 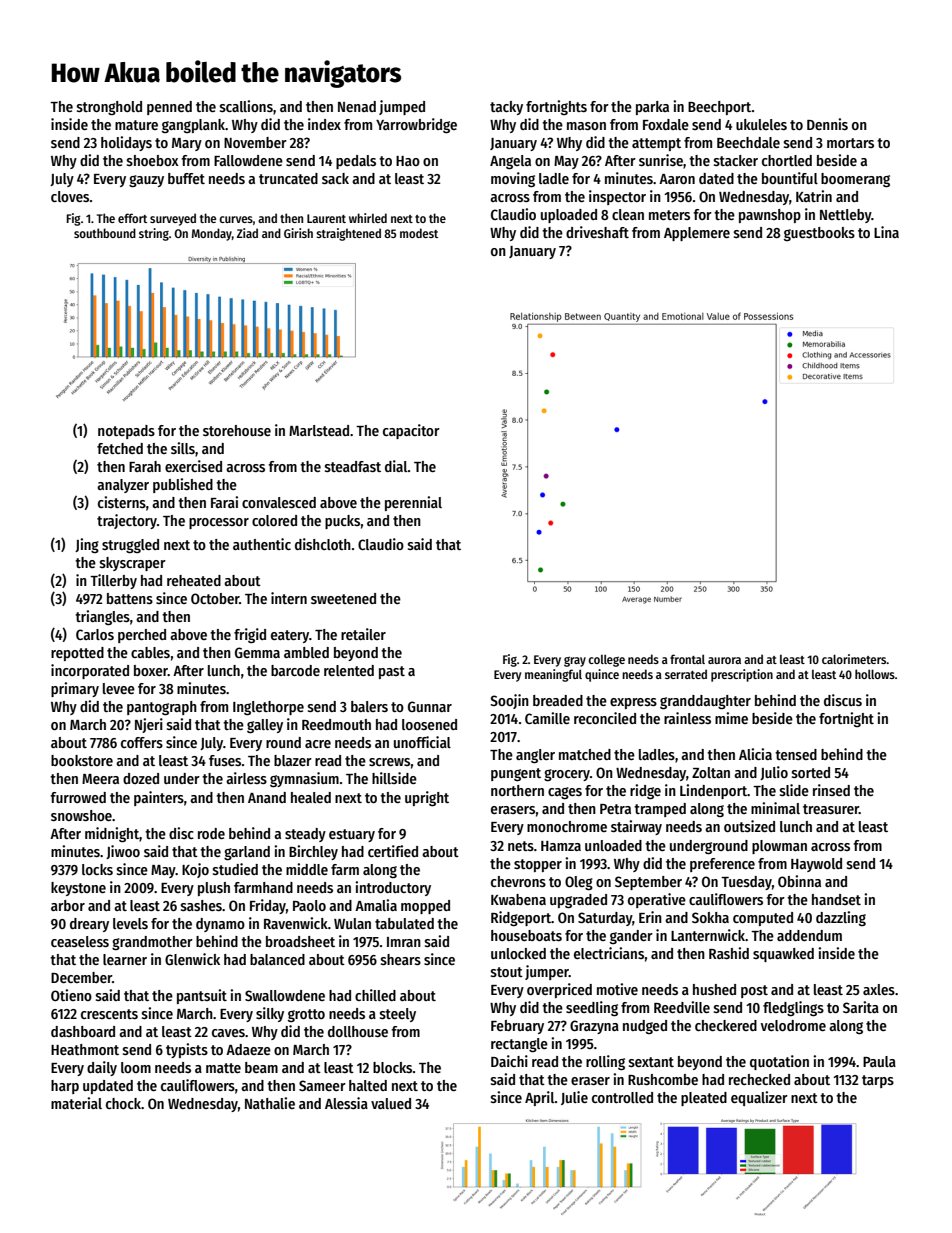 I want to click on jumped, so click(x=402, y=107).
